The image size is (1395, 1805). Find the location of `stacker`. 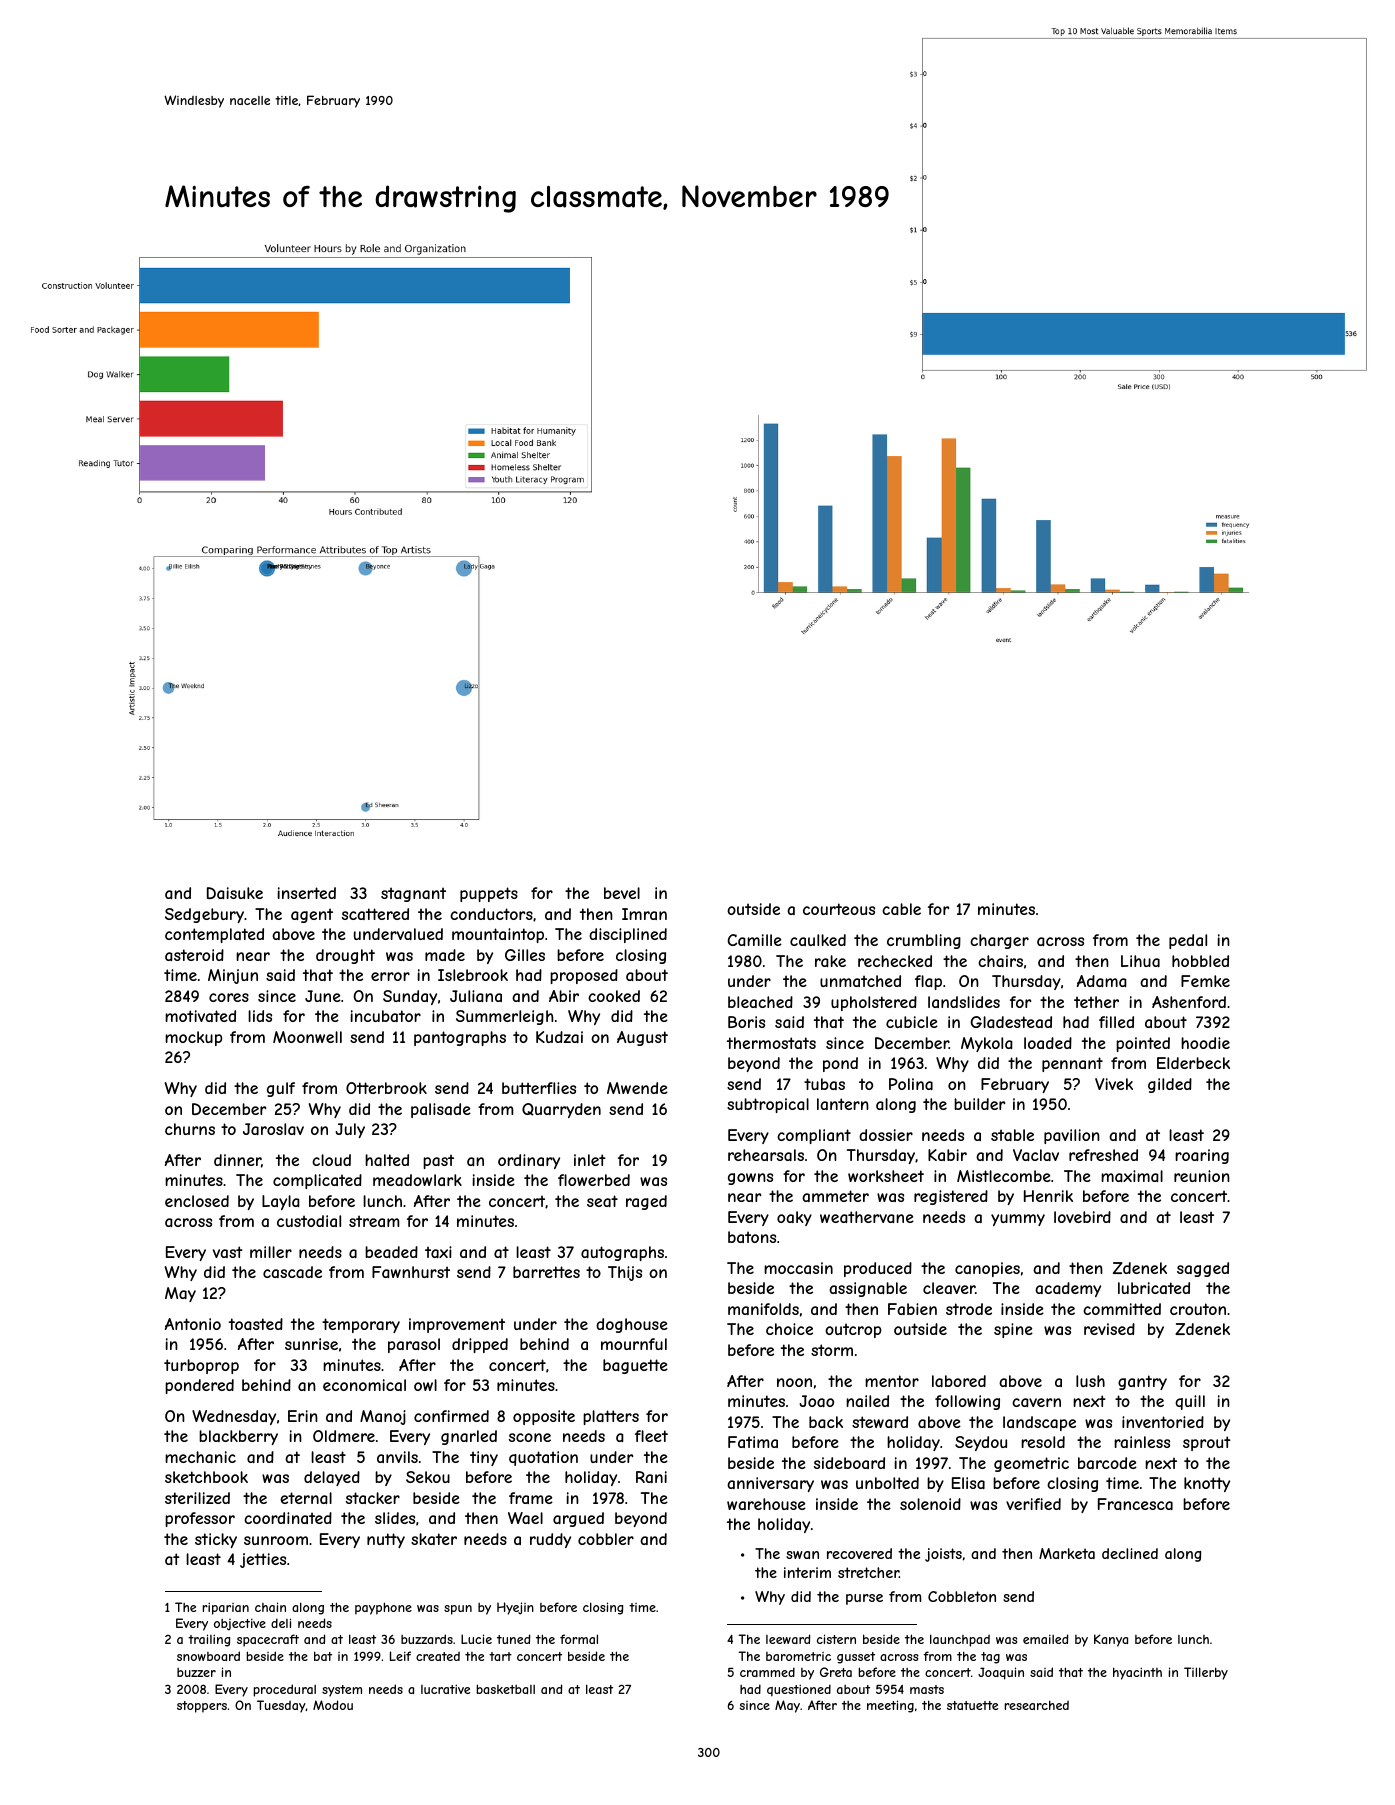

stacker is located at coordinates (373, 1498).
